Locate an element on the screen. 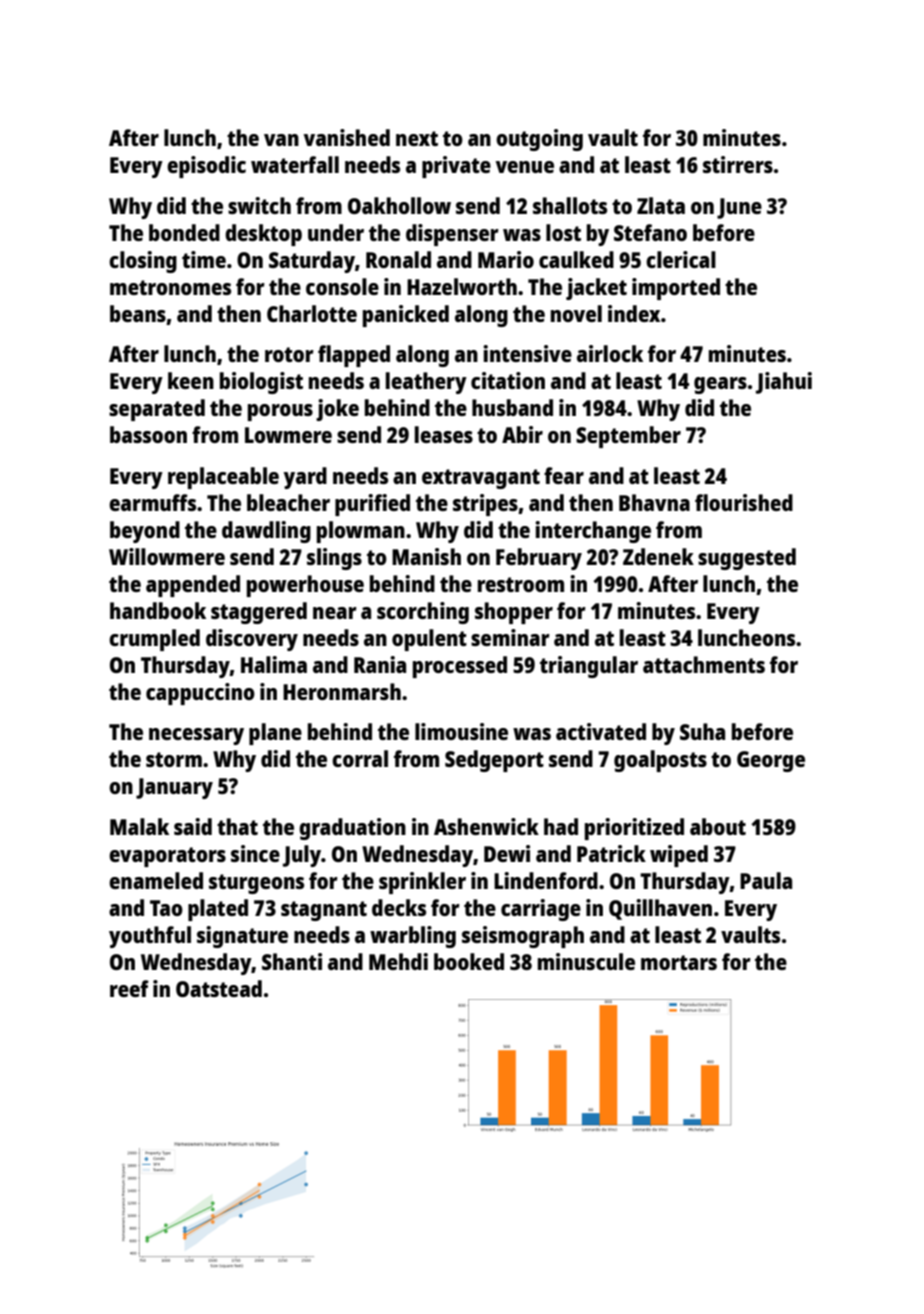 The image size is (924, 1314). attachments is located at coordinates (704, 664).
